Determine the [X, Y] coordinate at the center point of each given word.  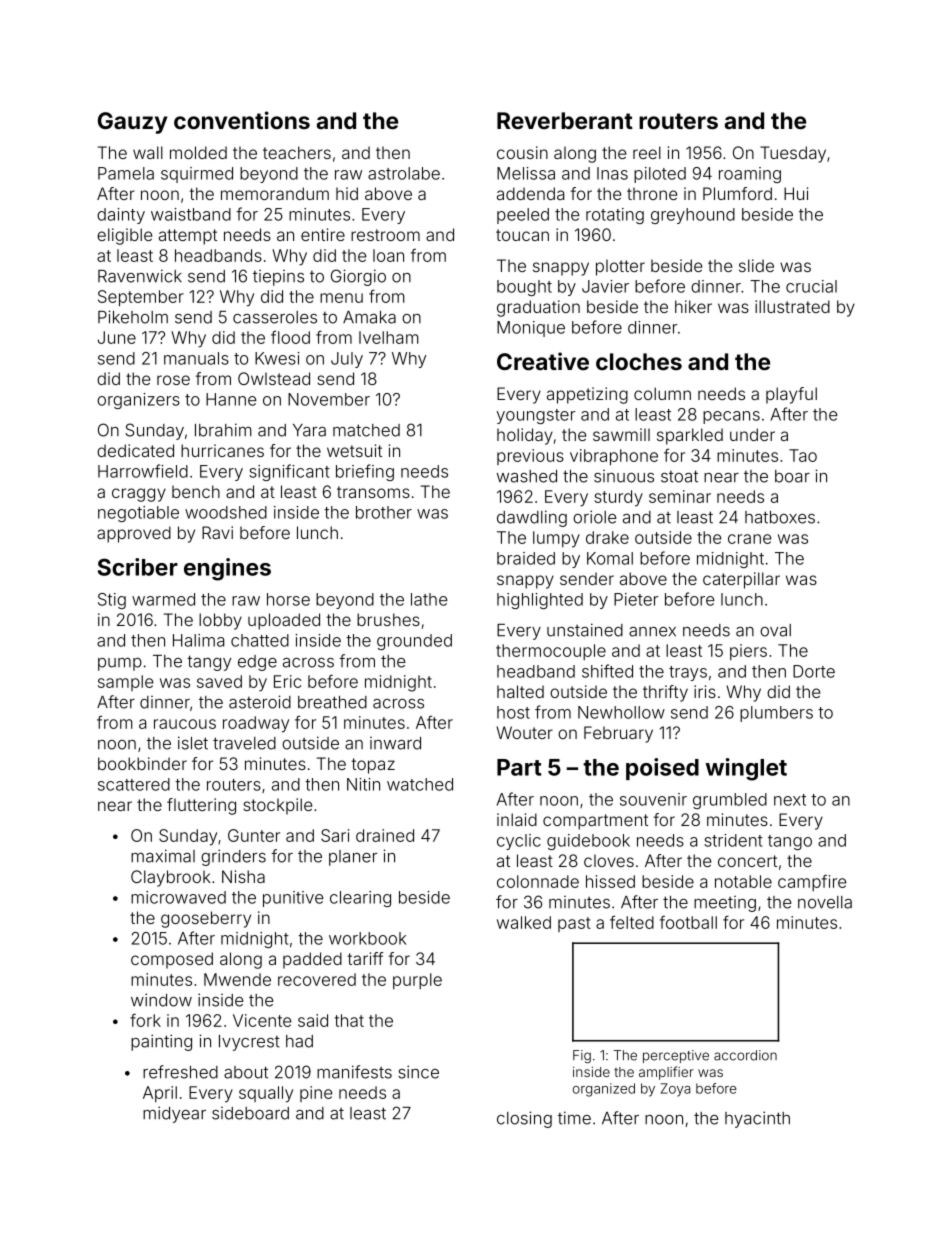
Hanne [231, 399]
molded [198, 152]
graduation [538, 308]
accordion [745, 1055]
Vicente [262, 1020]
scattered [134, 784]
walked [524, 922]
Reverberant [565, 120]
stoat [679, 476]
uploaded [284, 621]
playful [791, 395]
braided [526, 558]
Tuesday [793, 154]
